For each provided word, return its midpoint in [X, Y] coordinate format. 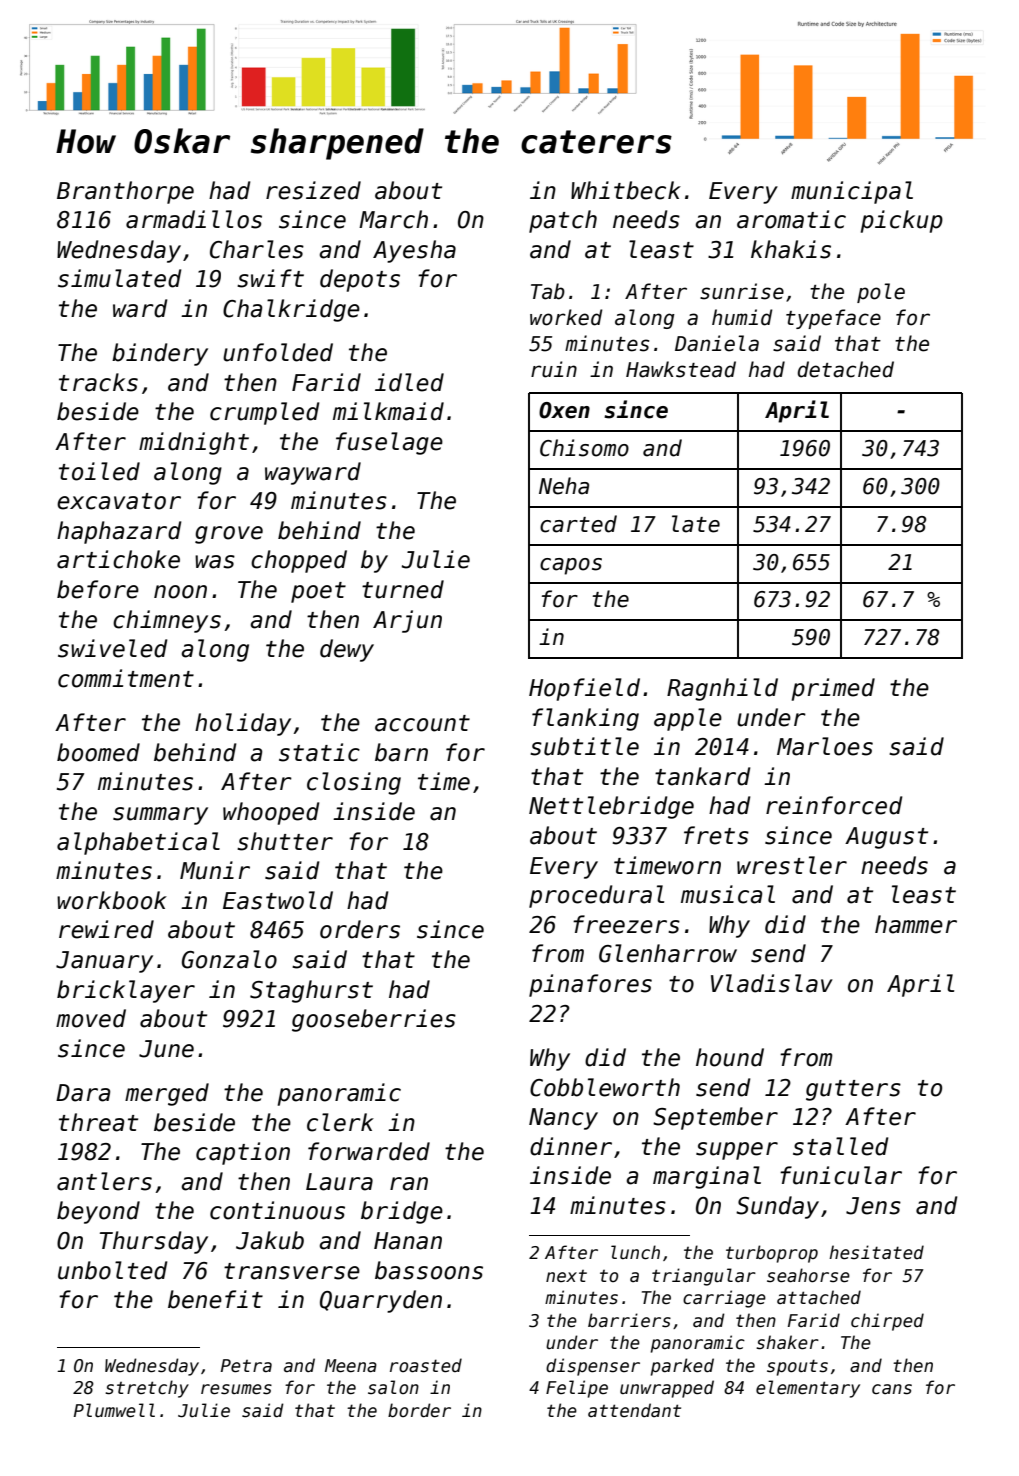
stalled [841, 1146]
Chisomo [584, 448]
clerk [340, 1122]
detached [846, 369]
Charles [257, 249]
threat [98, 1122]
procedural [596, 896]
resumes [236, 1389]
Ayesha [414, 251]
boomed [98, 752]
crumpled [265, 413]
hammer [916, 924]
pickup [902, 221]
